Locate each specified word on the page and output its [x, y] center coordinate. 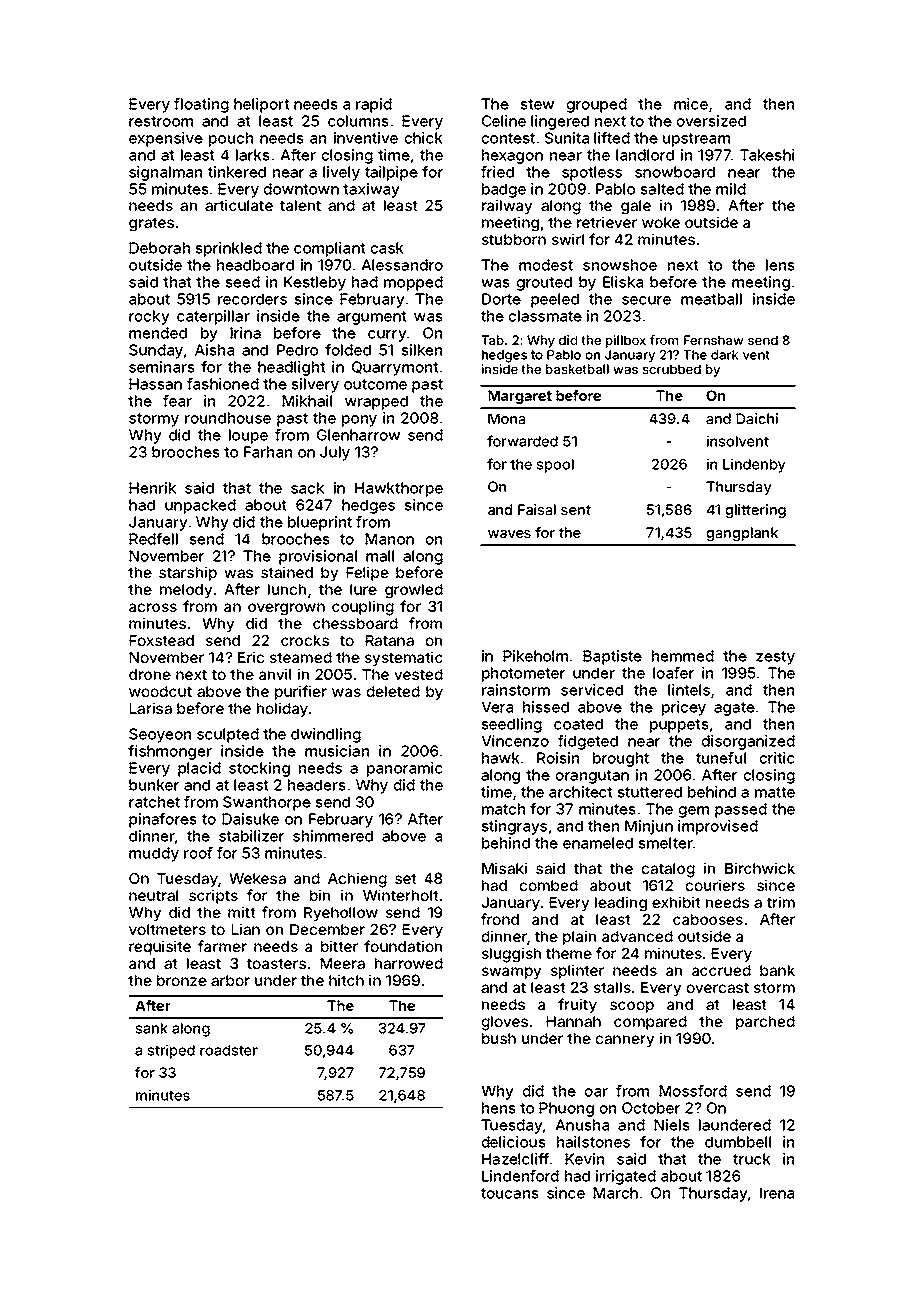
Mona [506, 418]
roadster [229, 1050]
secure [646, 300]
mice [691, 104]
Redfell [153, 539]
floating [201, 105]
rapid [374, 105]
